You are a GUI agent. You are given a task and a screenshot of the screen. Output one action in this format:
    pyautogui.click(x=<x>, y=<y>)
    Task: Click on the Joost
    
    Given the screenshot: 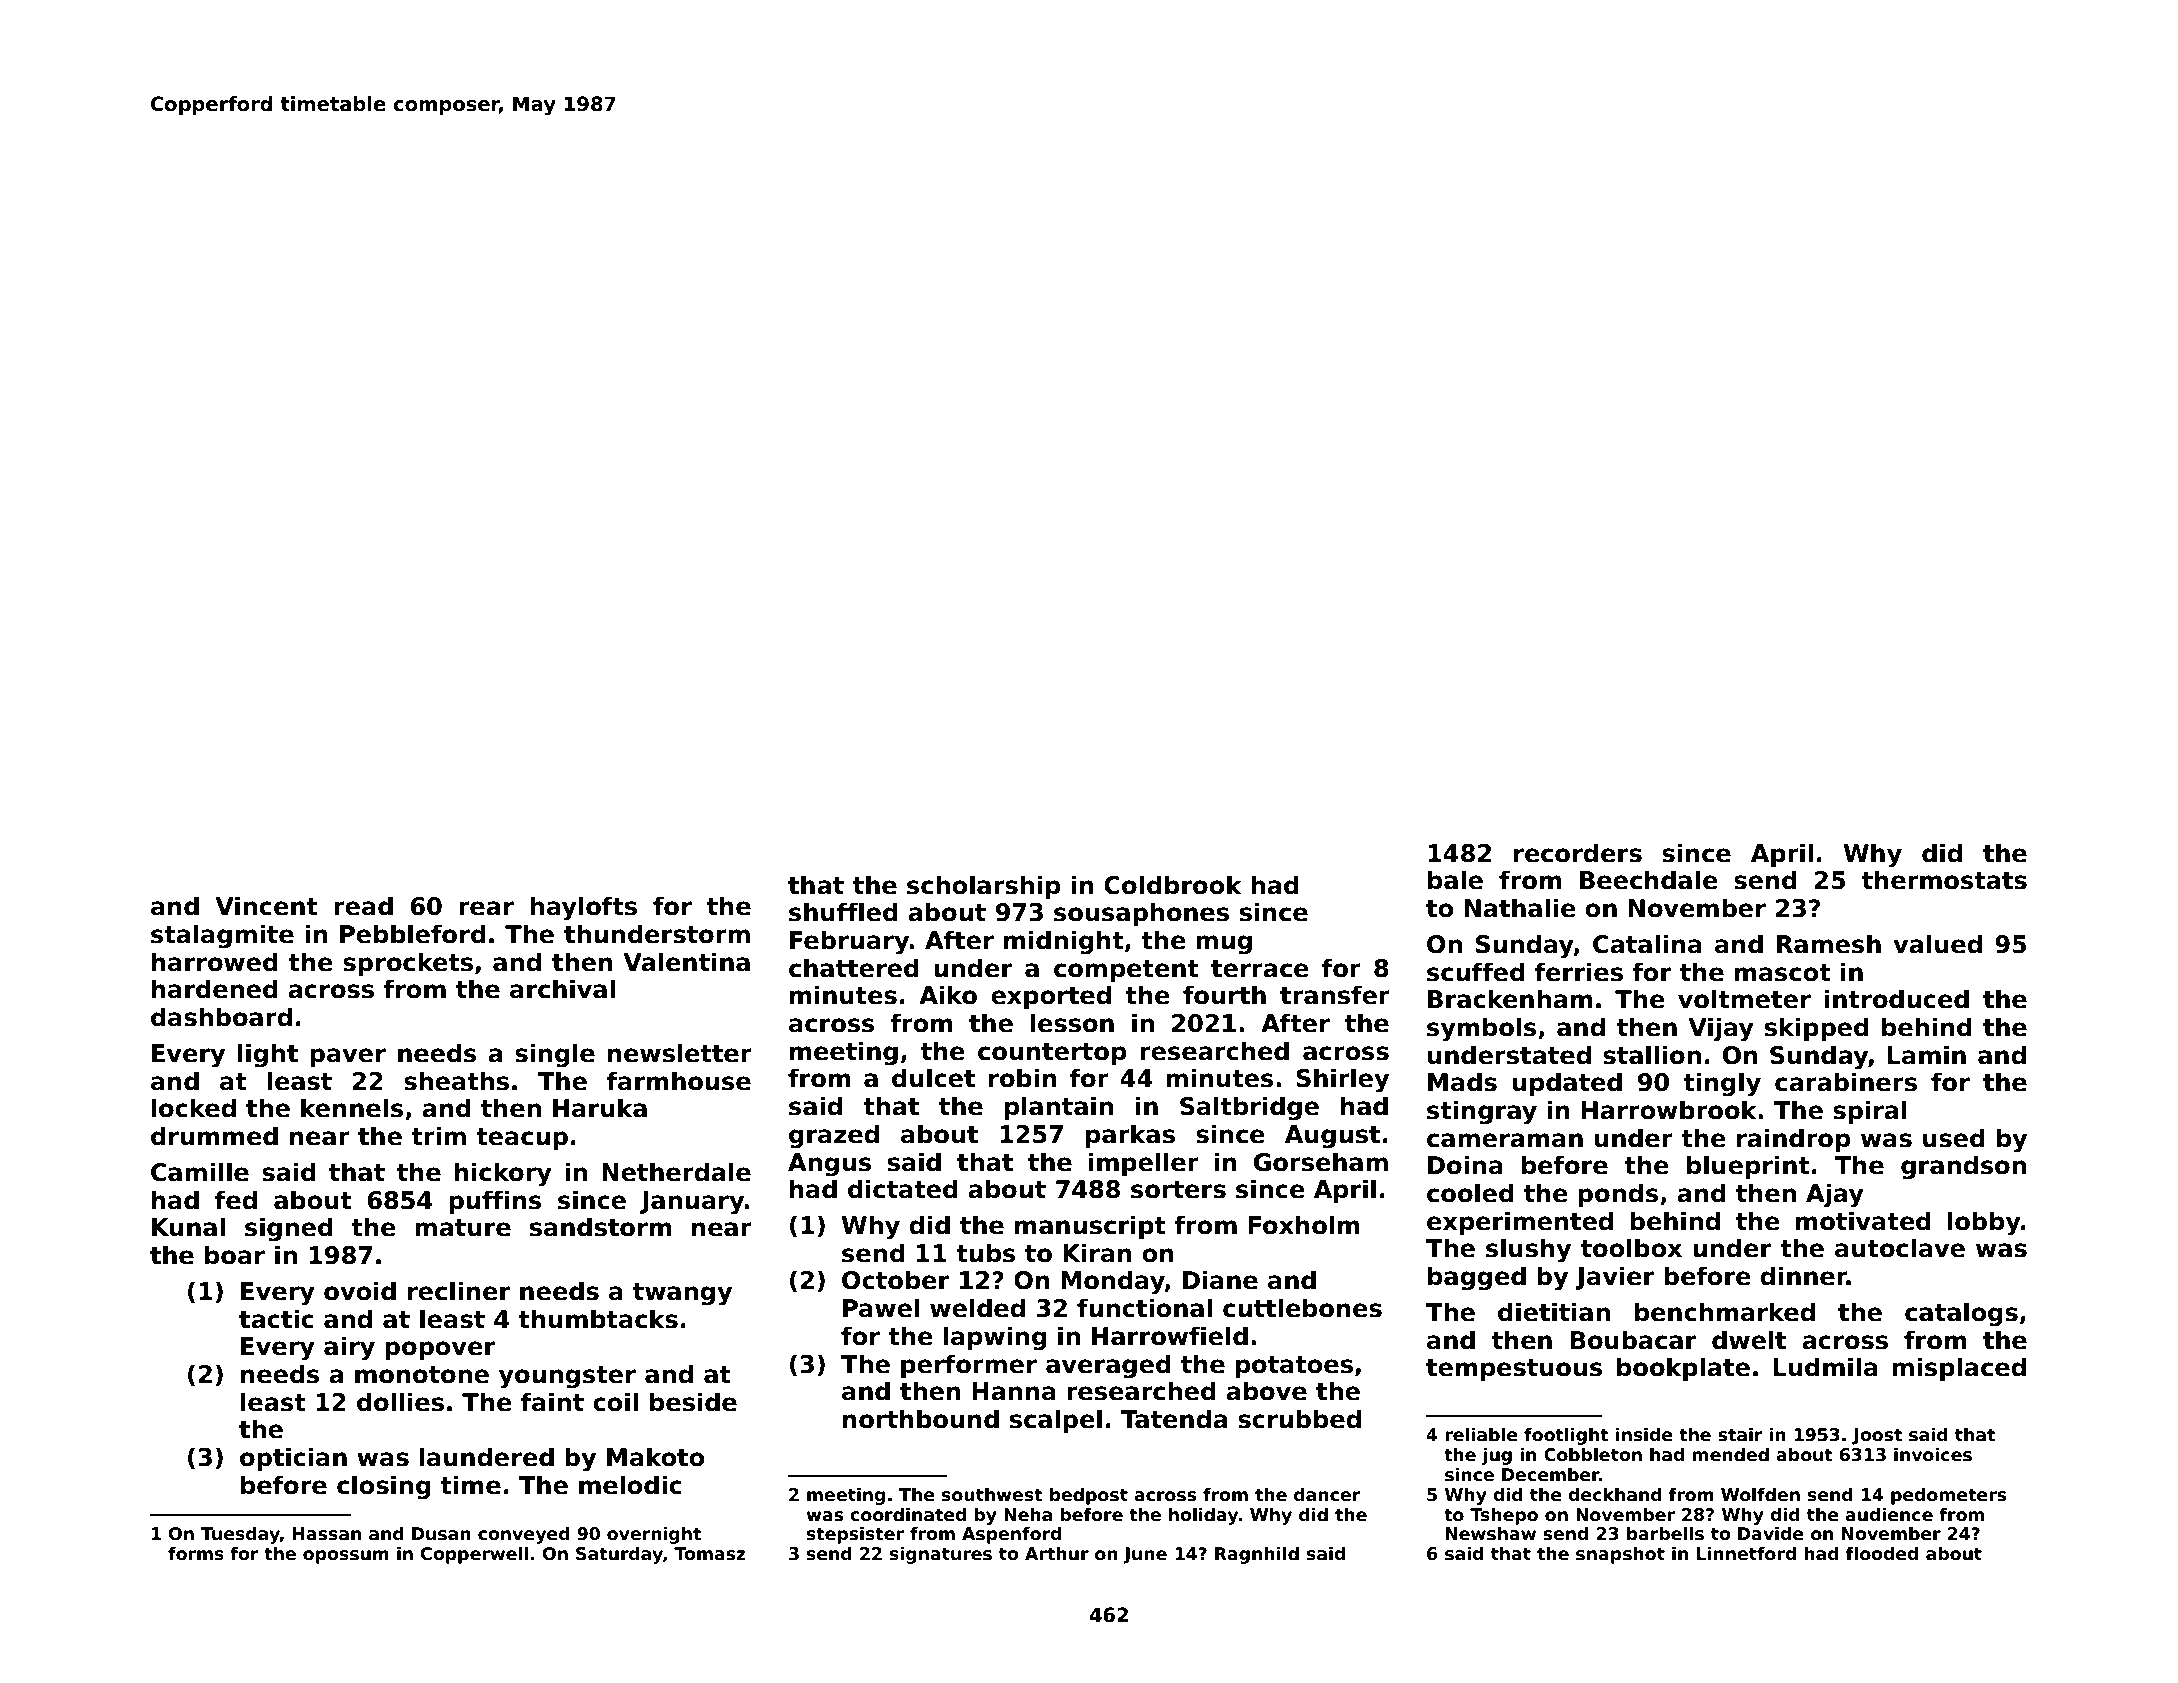 What is the action you would take?
    pyautogui.click(x=1877, y=1436)
